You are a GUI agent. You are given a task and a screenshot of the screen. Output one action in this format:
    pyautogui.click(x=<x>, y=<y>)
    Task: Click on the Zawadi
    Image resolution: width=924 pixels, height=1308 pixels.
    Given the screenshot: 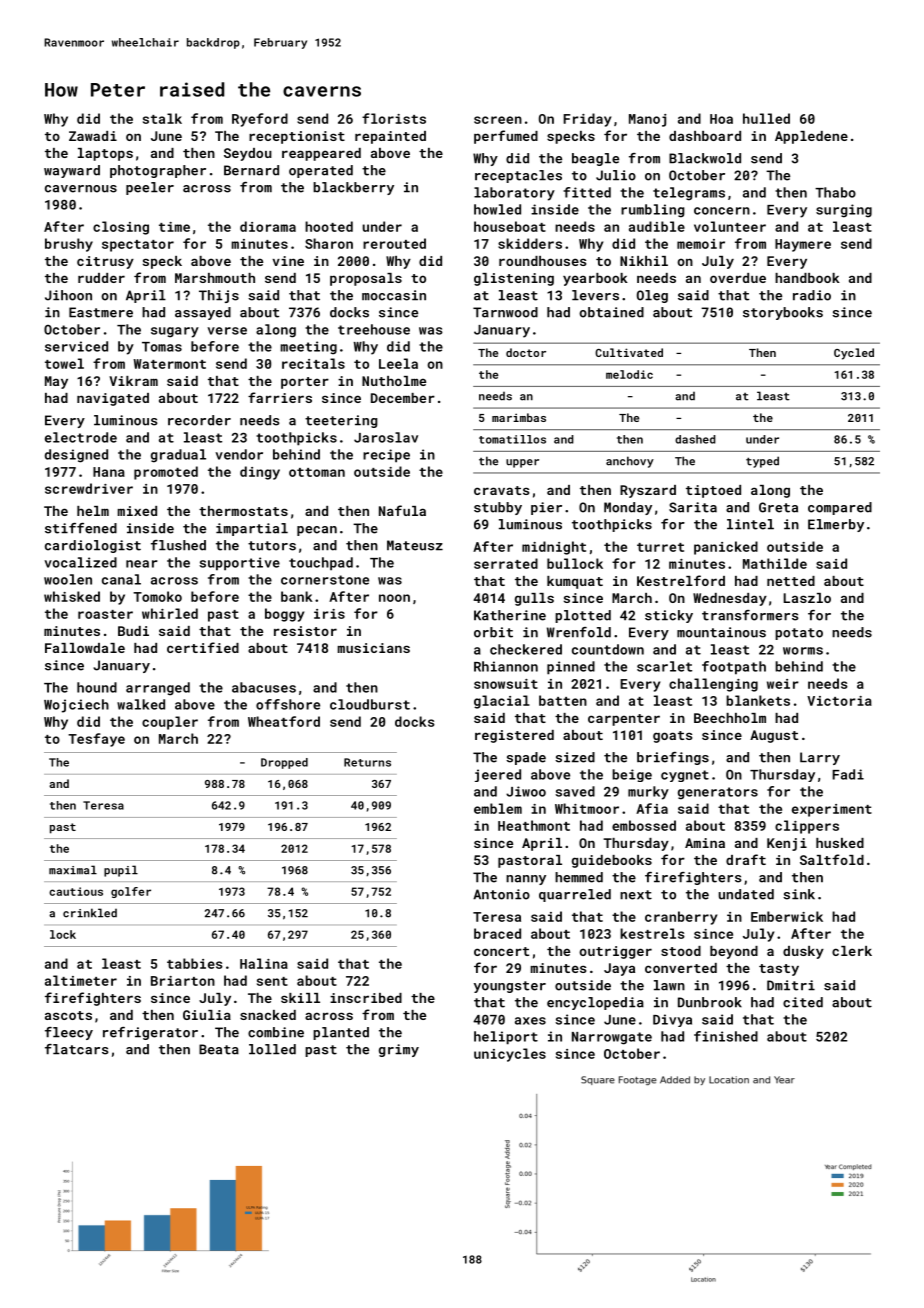 What is the action you would take?
    pyautogui.click(x=93, y=136)
